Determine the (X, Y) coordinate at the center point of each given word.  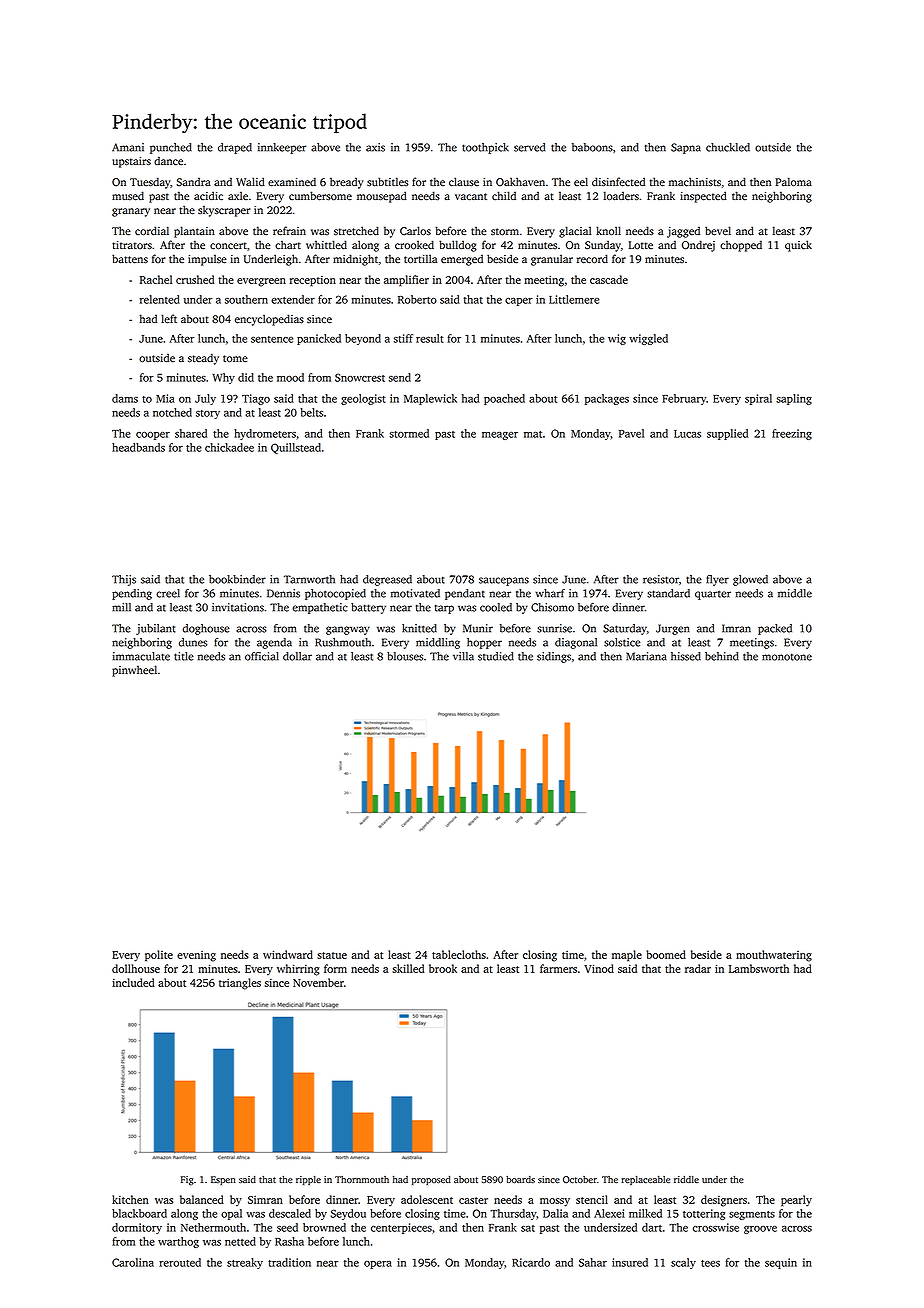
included (133, 982)
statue (332, 955)
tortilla (420, 259)
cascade (609, 279)
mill (121, 607)
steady (203, 359)
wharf (550, 593)
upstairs (131, 162)
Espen (223, 1180)
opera (378, 1265)
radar (698, 968)
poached (504, 399)
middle (795, 593)
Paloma (793, 182)
